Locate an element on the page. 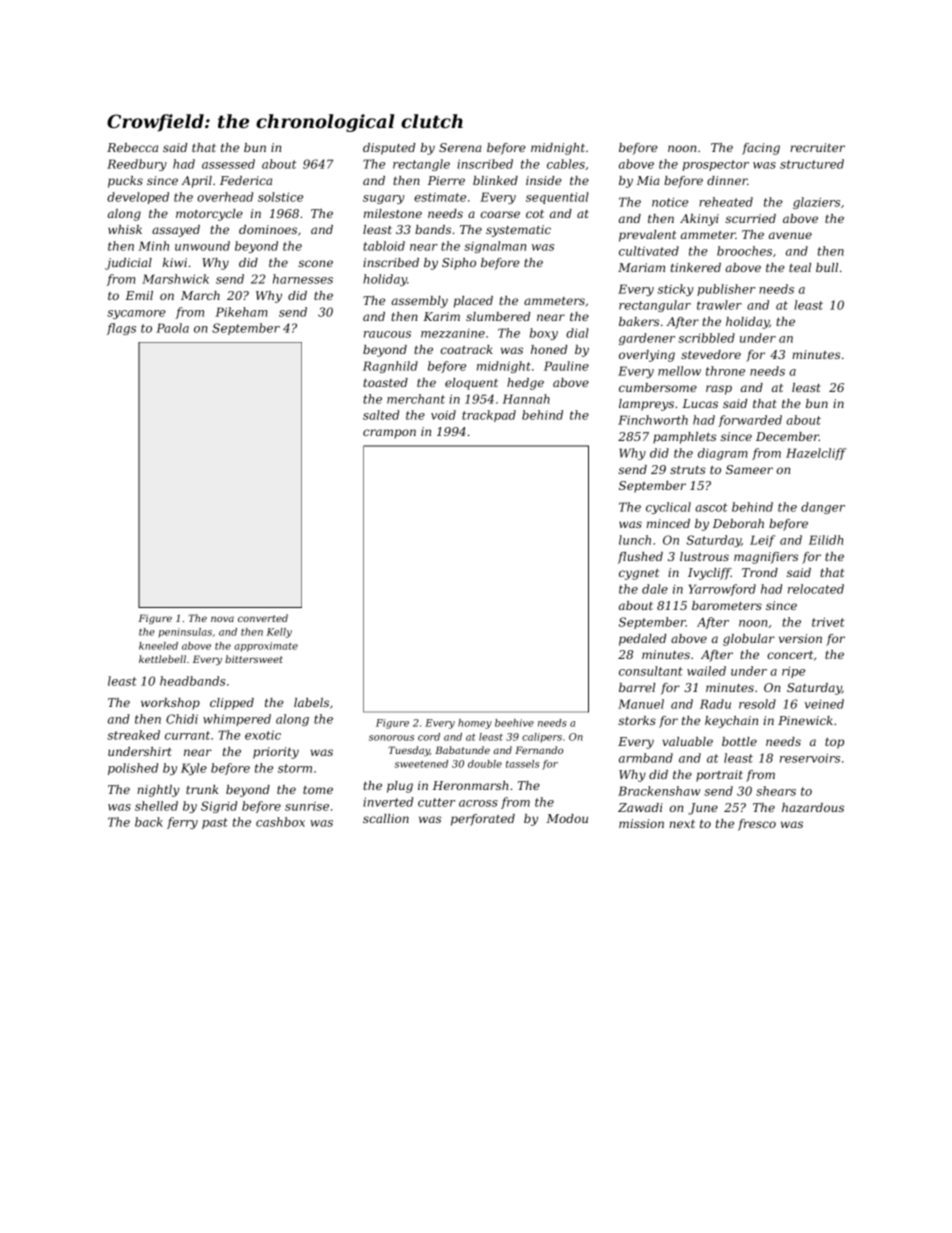 This page has height=1233, width=952. pamphlets is located at coordinates (684, 438).
